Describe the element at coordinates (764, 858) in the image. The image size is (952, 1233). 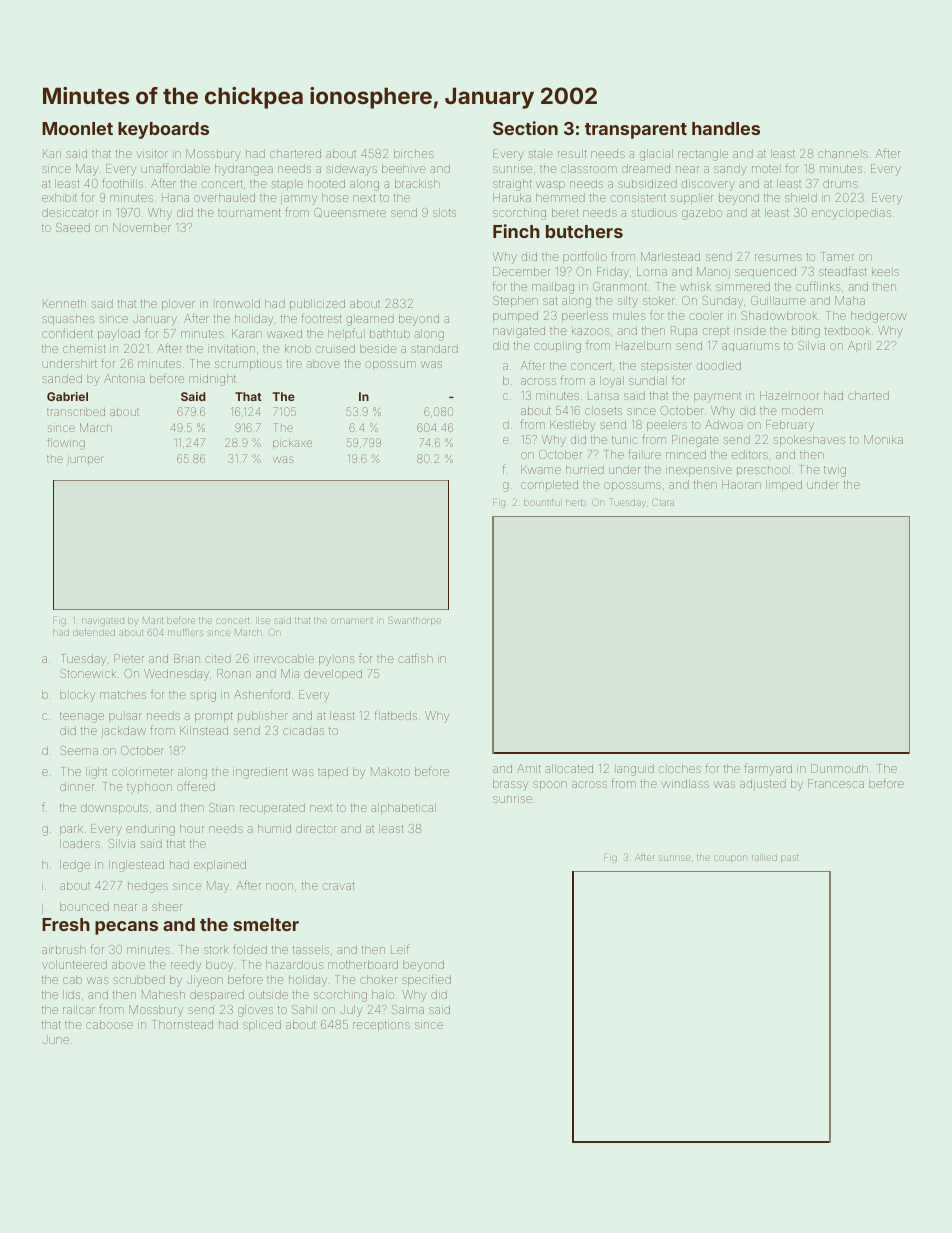
I see `rallied` at that location.
